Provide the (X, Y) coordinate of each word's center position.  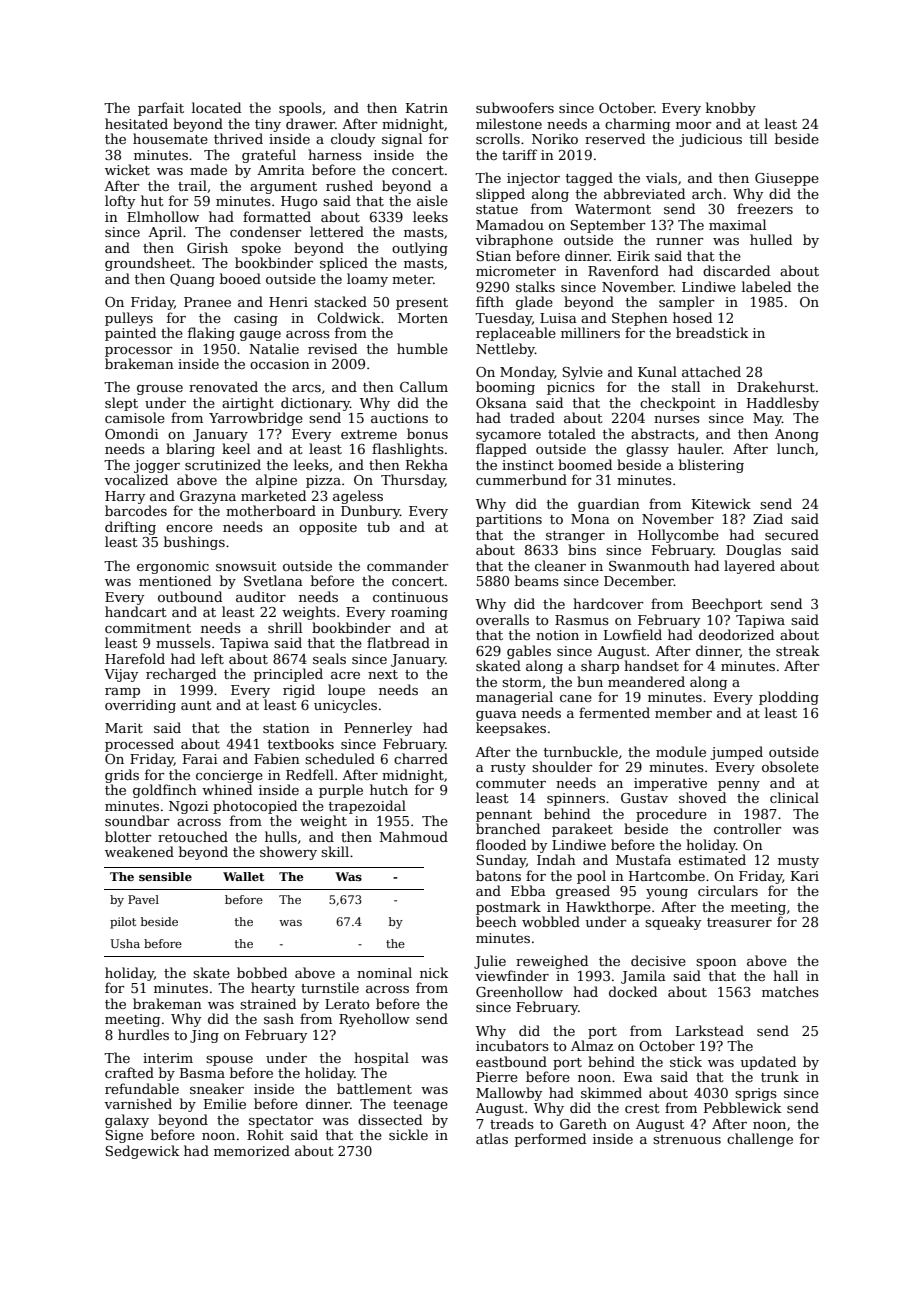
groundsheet (148, 264)
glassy (647, 450)
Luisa (558, 318)
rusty (508, 769)
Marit (124, 728)
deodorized (736, 634)
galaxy (127, 1121)
